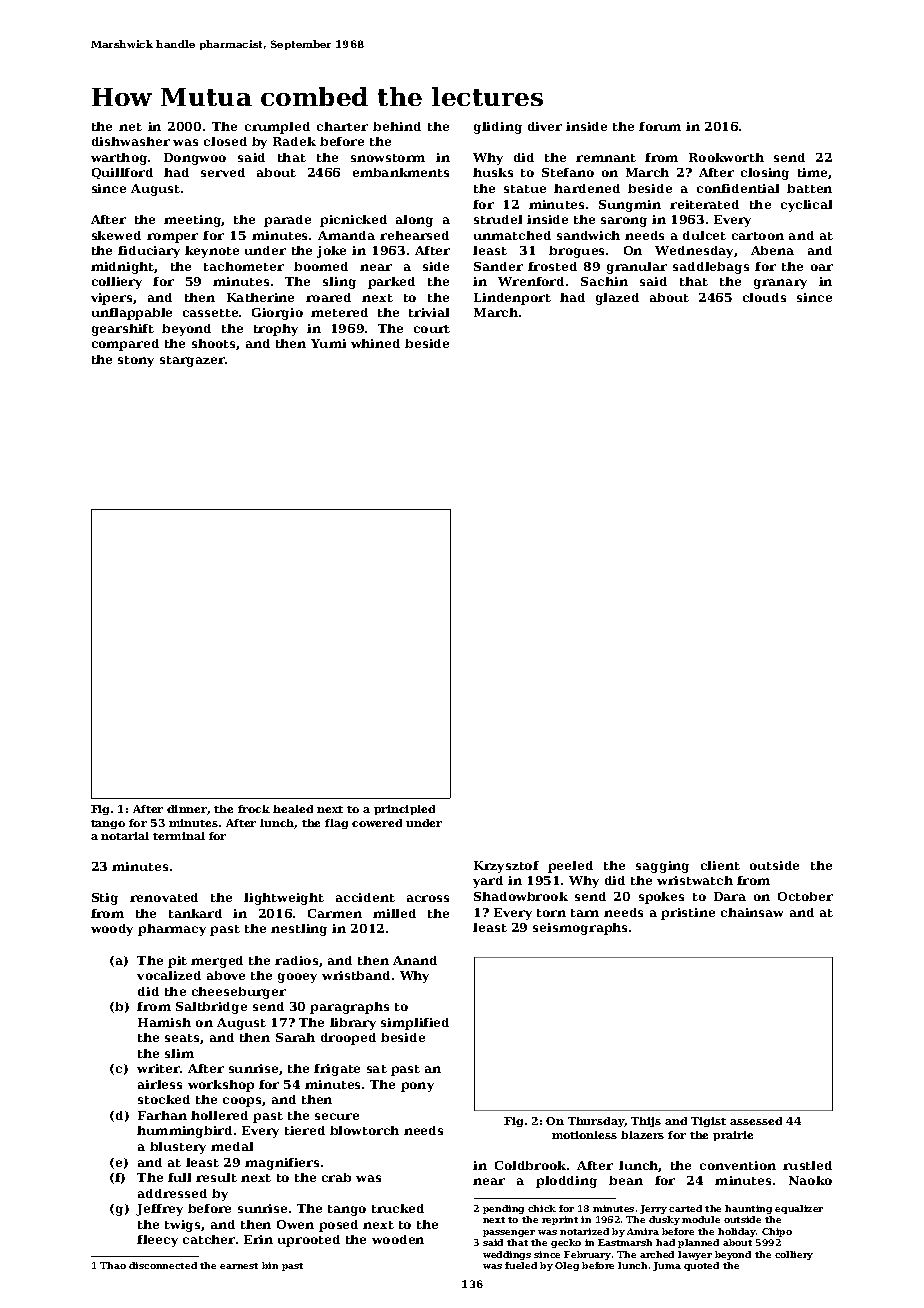 The image size is (924, 1308). I want to click on peeled, so click(570, 867).
